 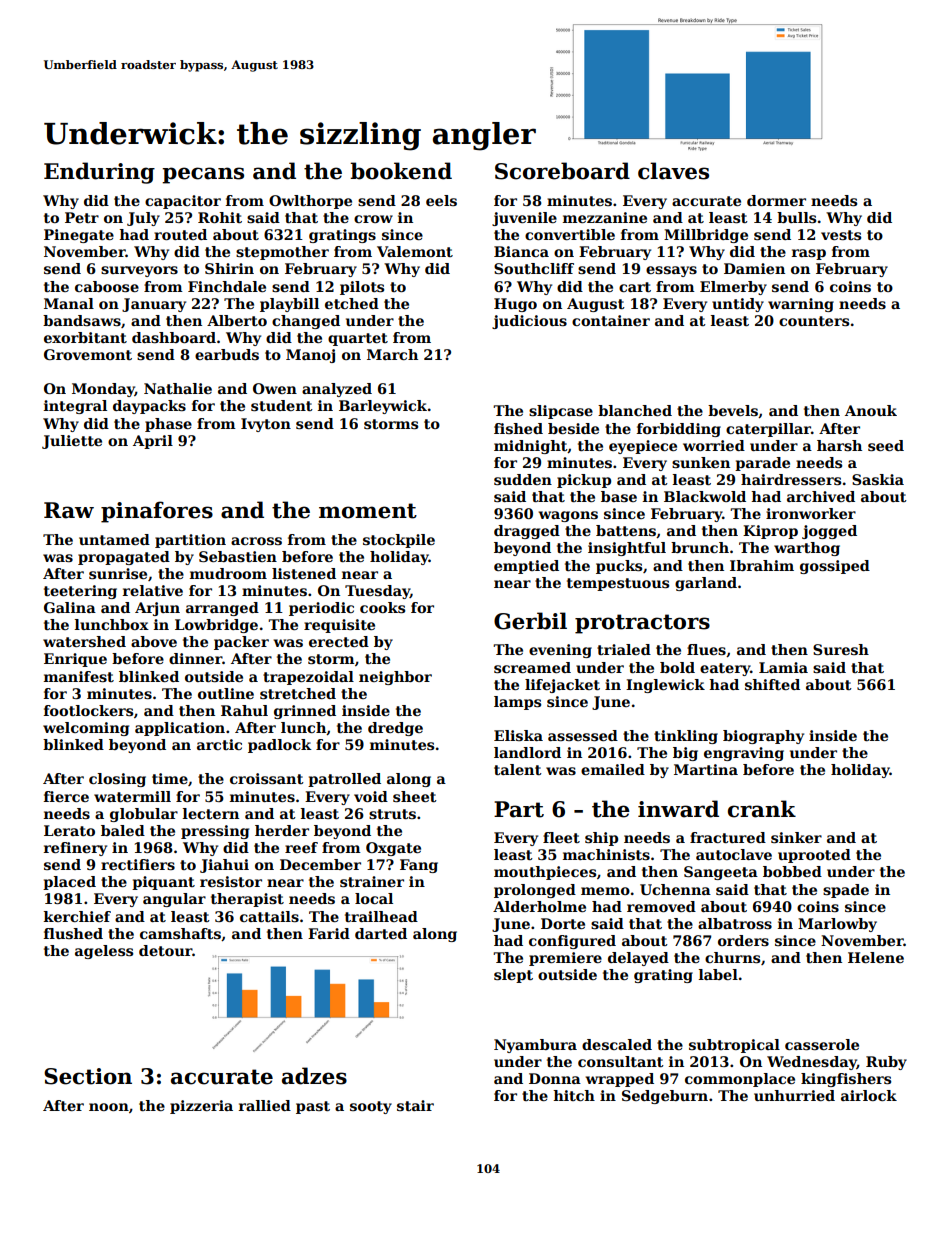 I want to click on sheet, so click(x=415, y=796).
